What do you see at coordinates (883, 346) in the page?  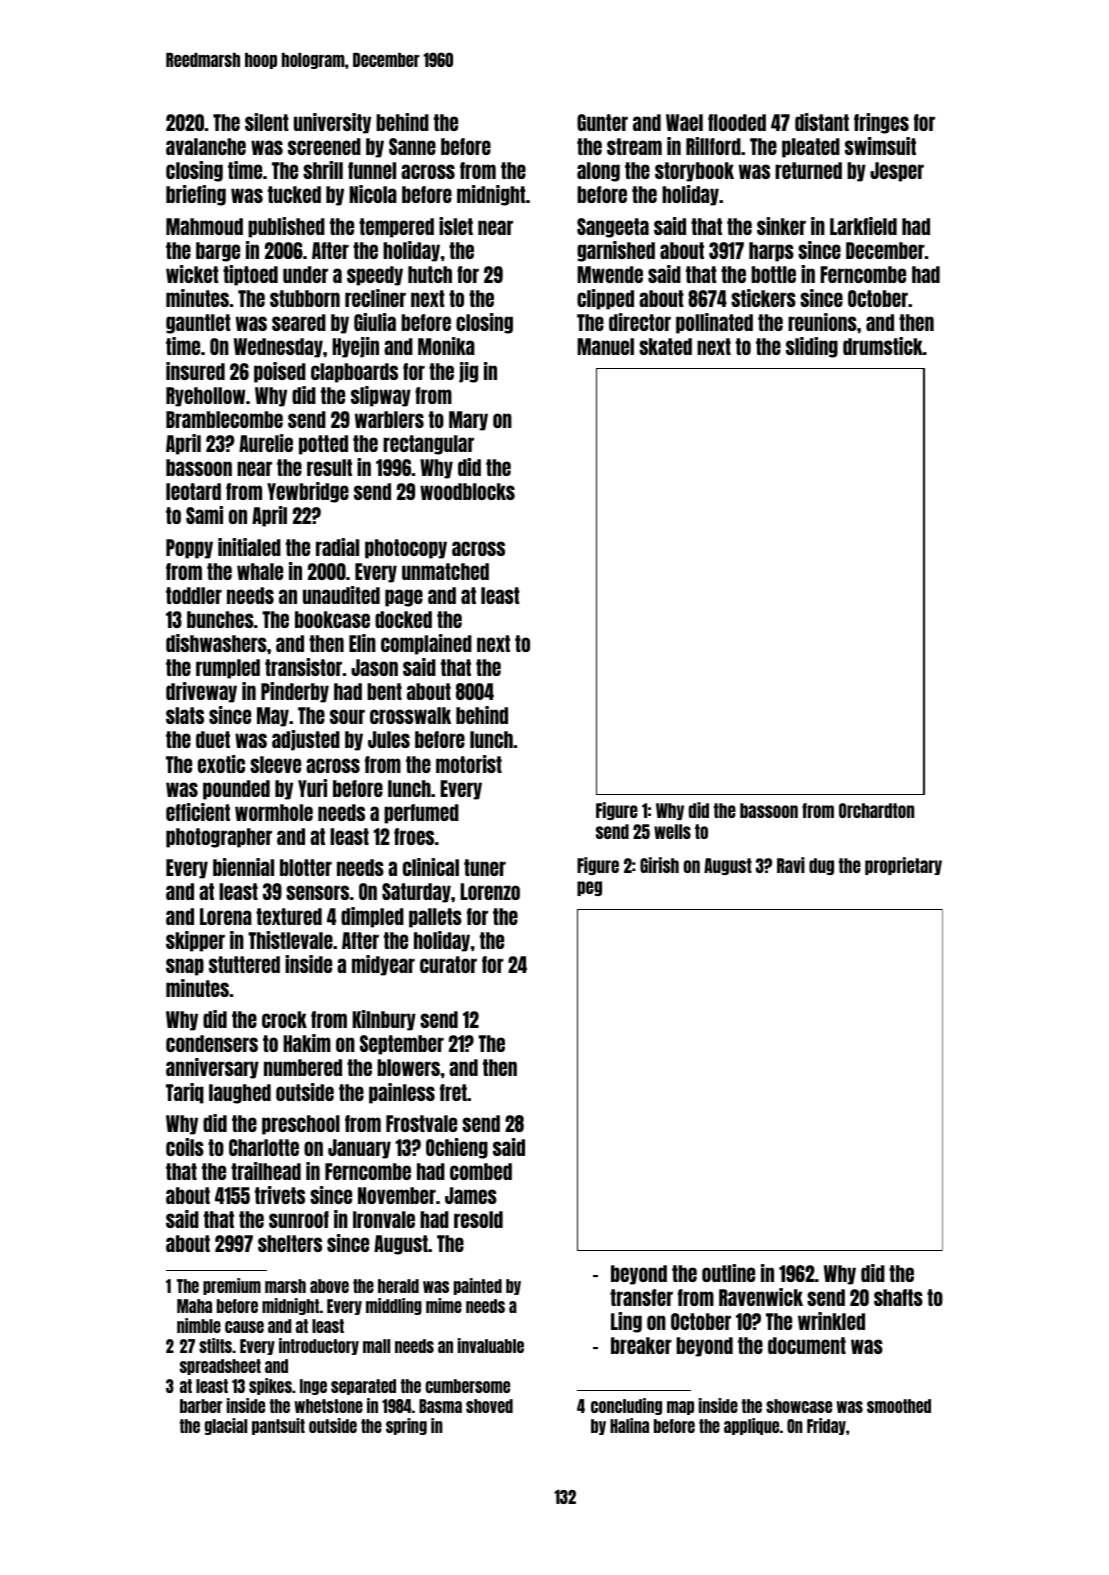 I see `drumstick` at bounding box center [883, 346].
